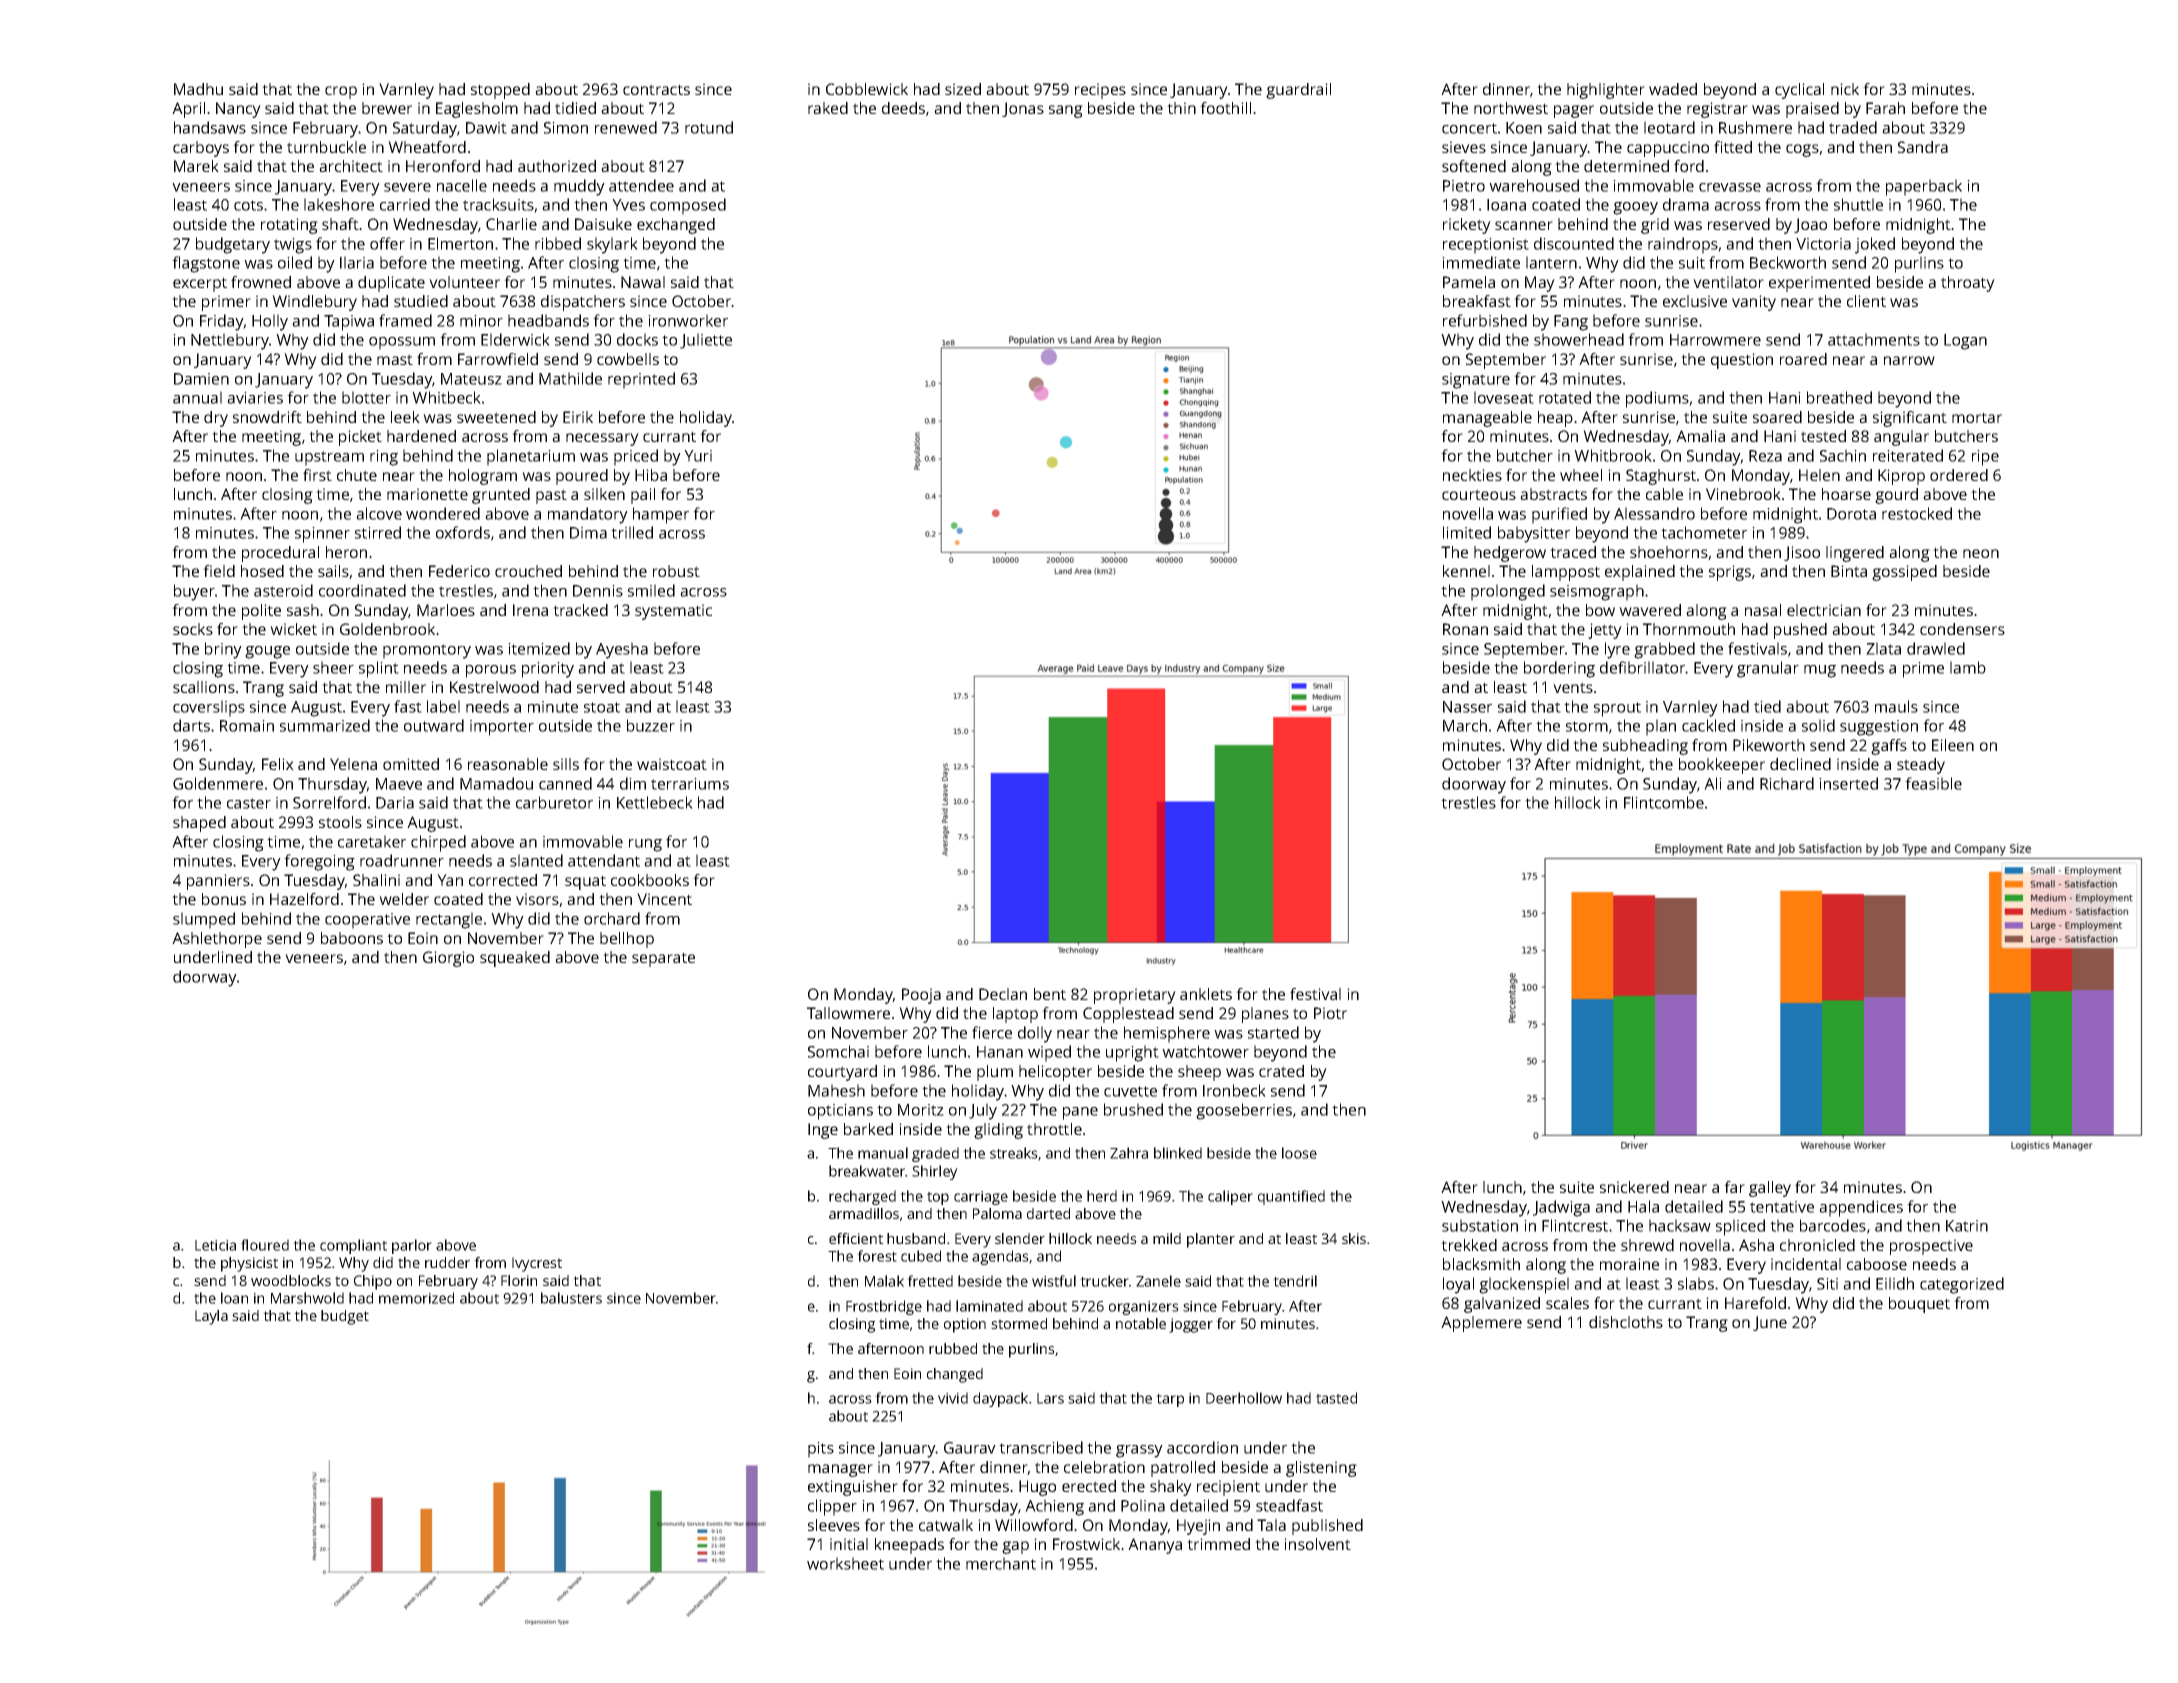 This screenshot has height=1683, width=2178. What do you see at coordinates (821, 1450) in the screenshot?
I see `pits` at bounding box center [821, 1450].
